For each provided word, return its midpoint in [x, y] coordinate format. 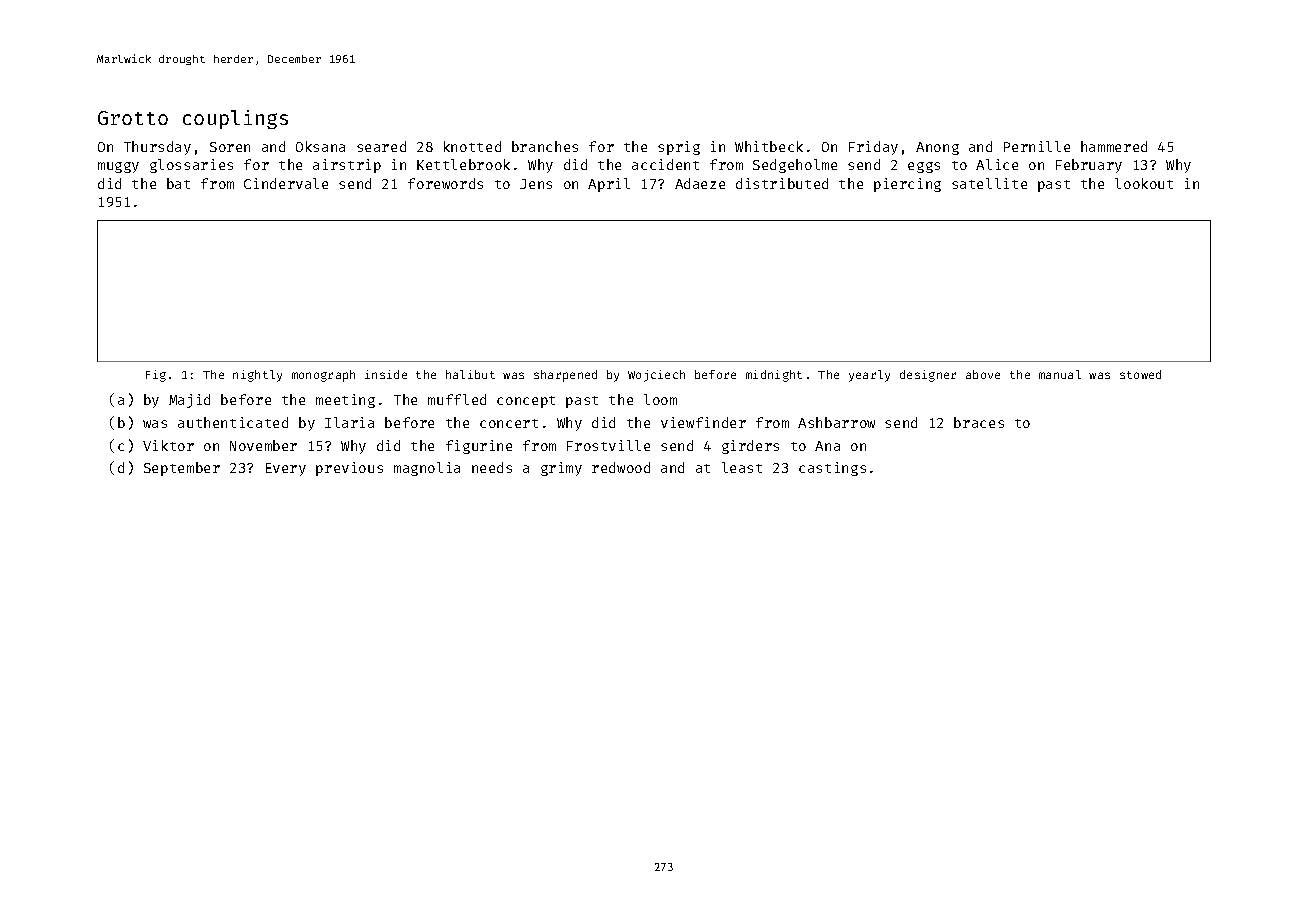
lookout [1144, 183]
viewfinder [703, 422]
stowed [1140, 374]
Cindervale [286, 183]
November [263, 445]
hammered [1114, 146]
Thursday [157, 148]
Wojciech [656, 376]
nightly [257, 376]
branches [545, 146]
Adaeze [700, 183]
